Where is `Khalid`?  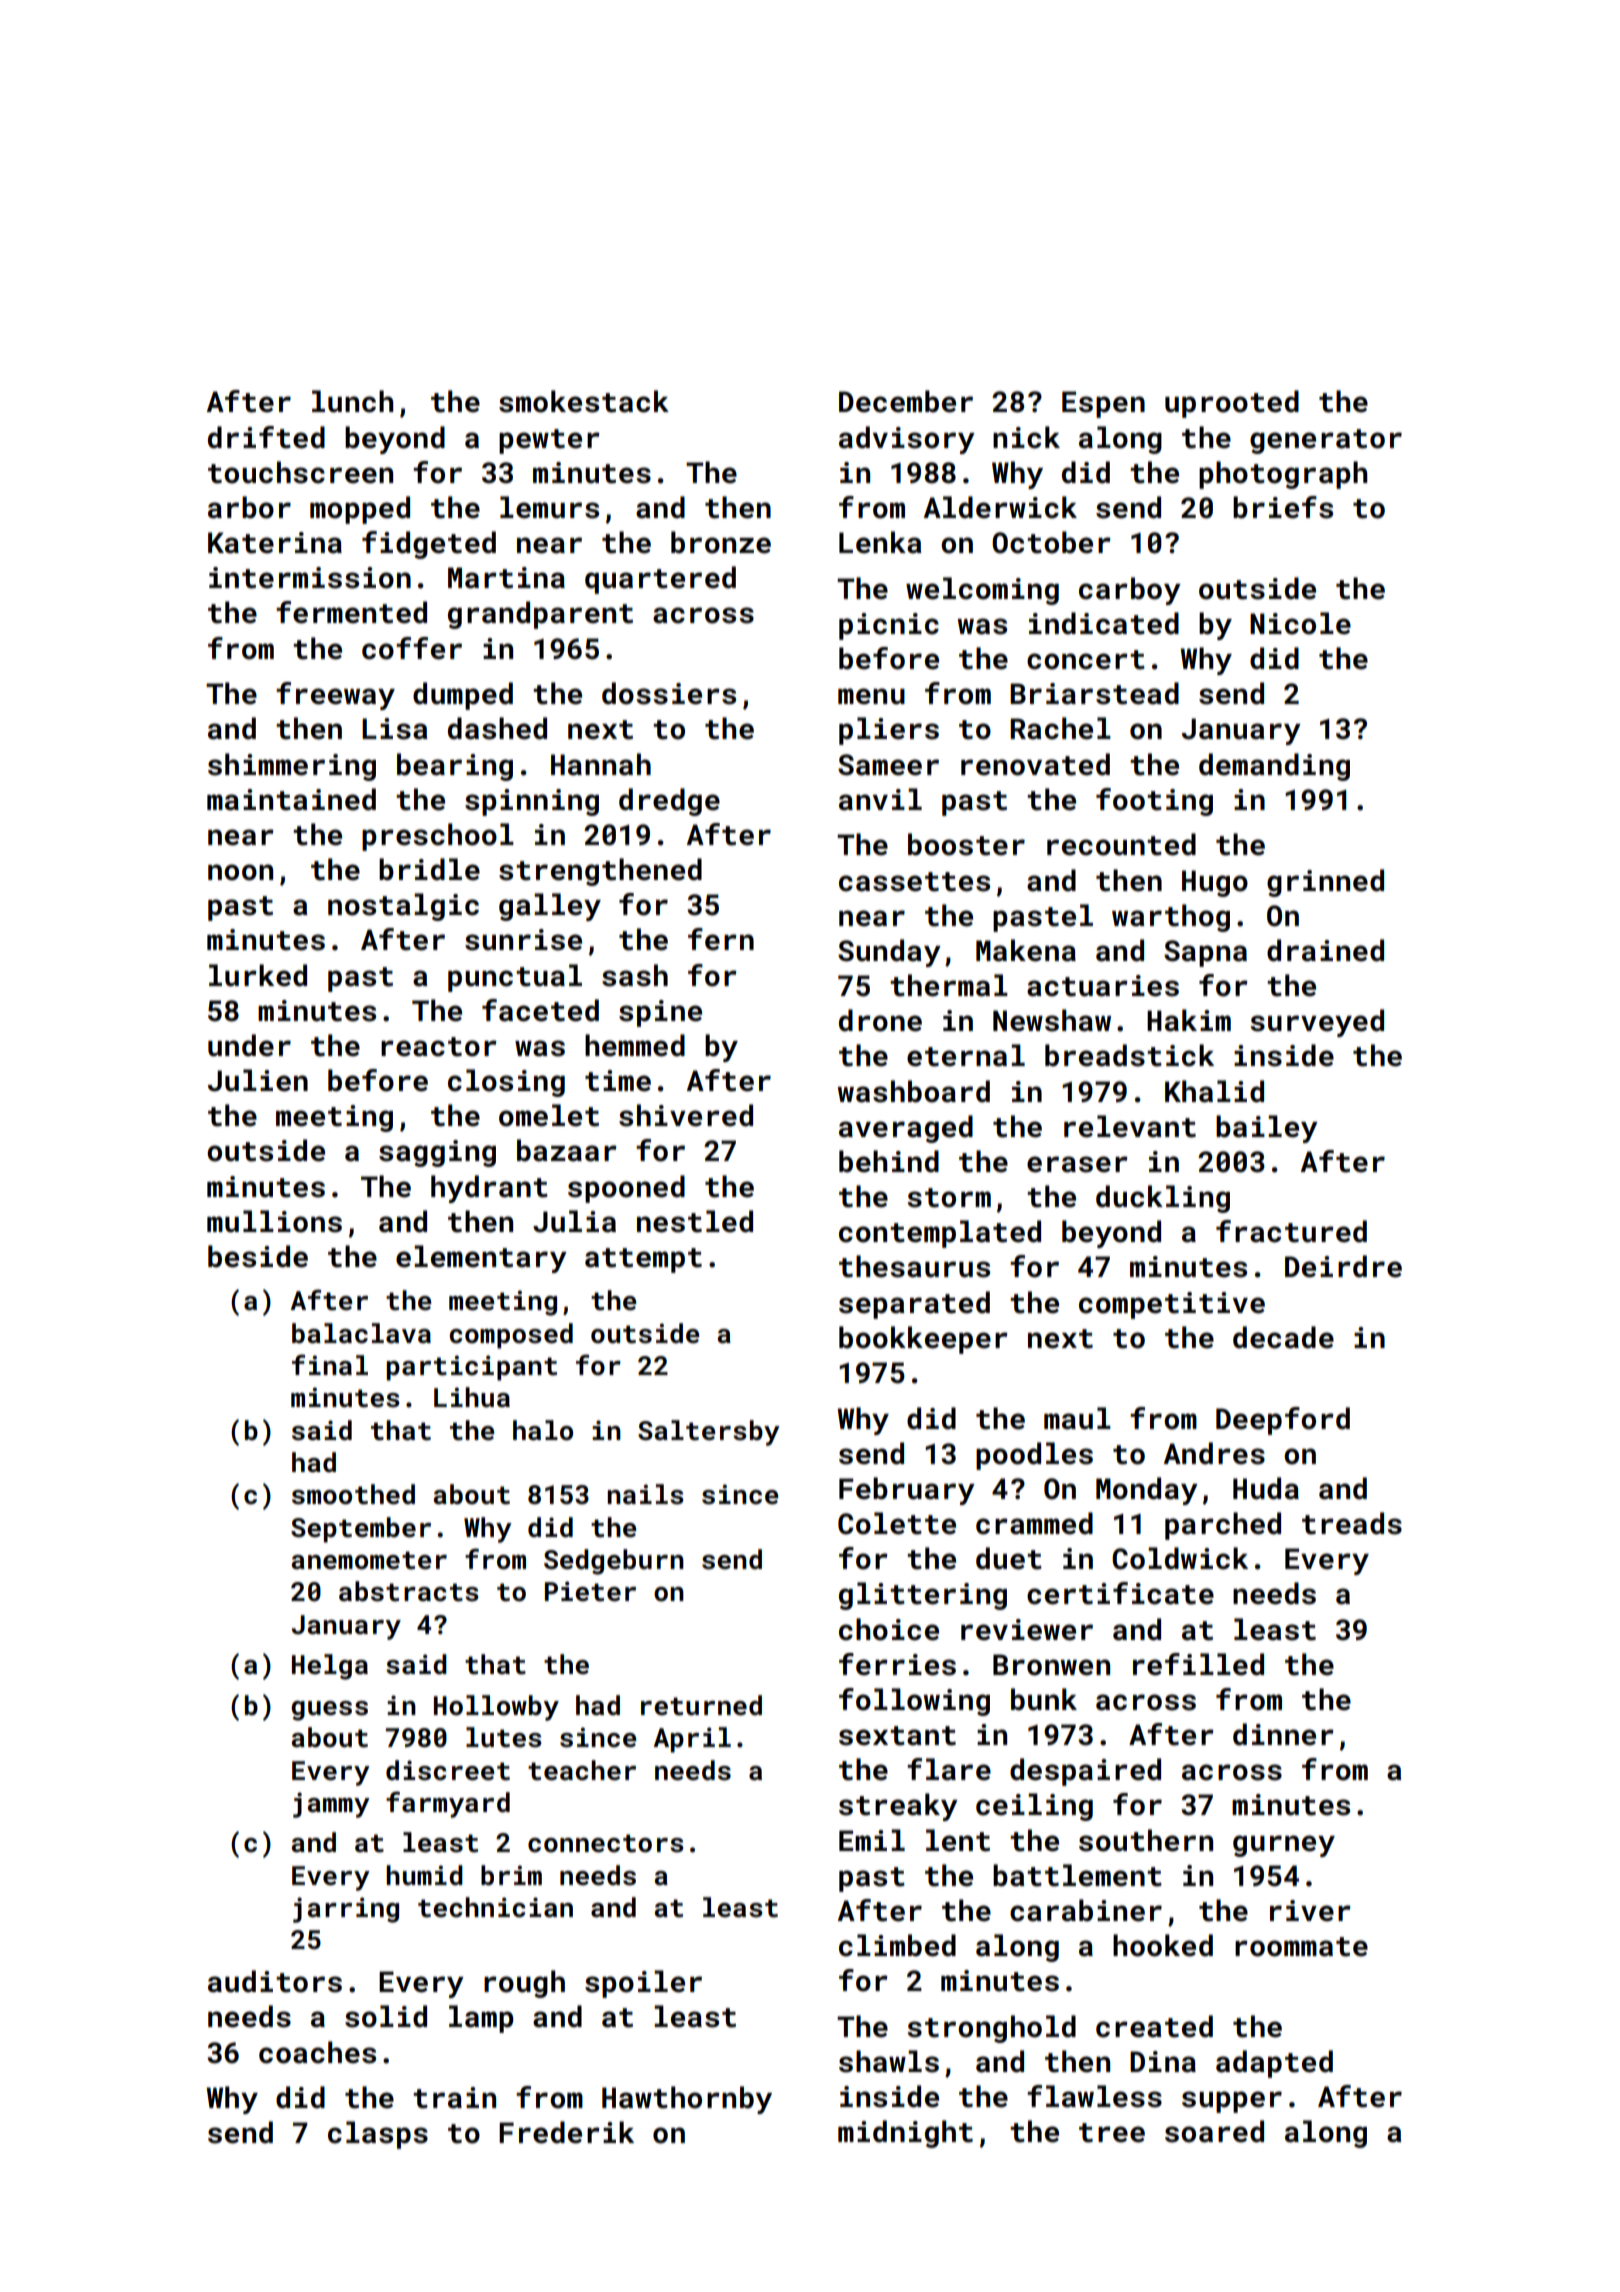 Khalid is located at coordinates (1214, 1091).
